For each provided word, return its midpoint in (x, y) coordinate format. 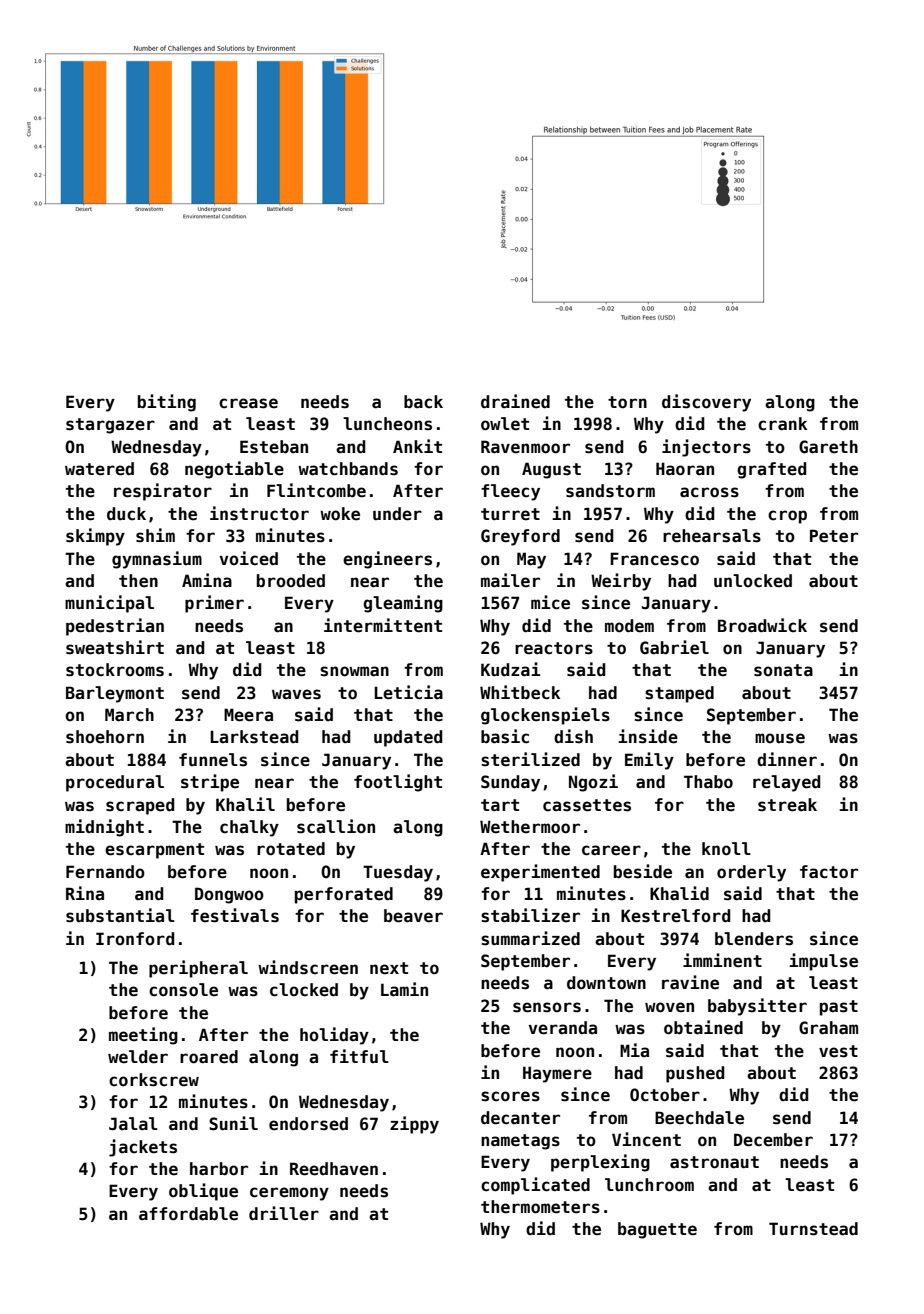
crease (248, 403)
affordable (188, 1214)
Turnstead (813, 1229)
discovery (706, 403)
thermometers (540, 1207)
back (423, 402)
